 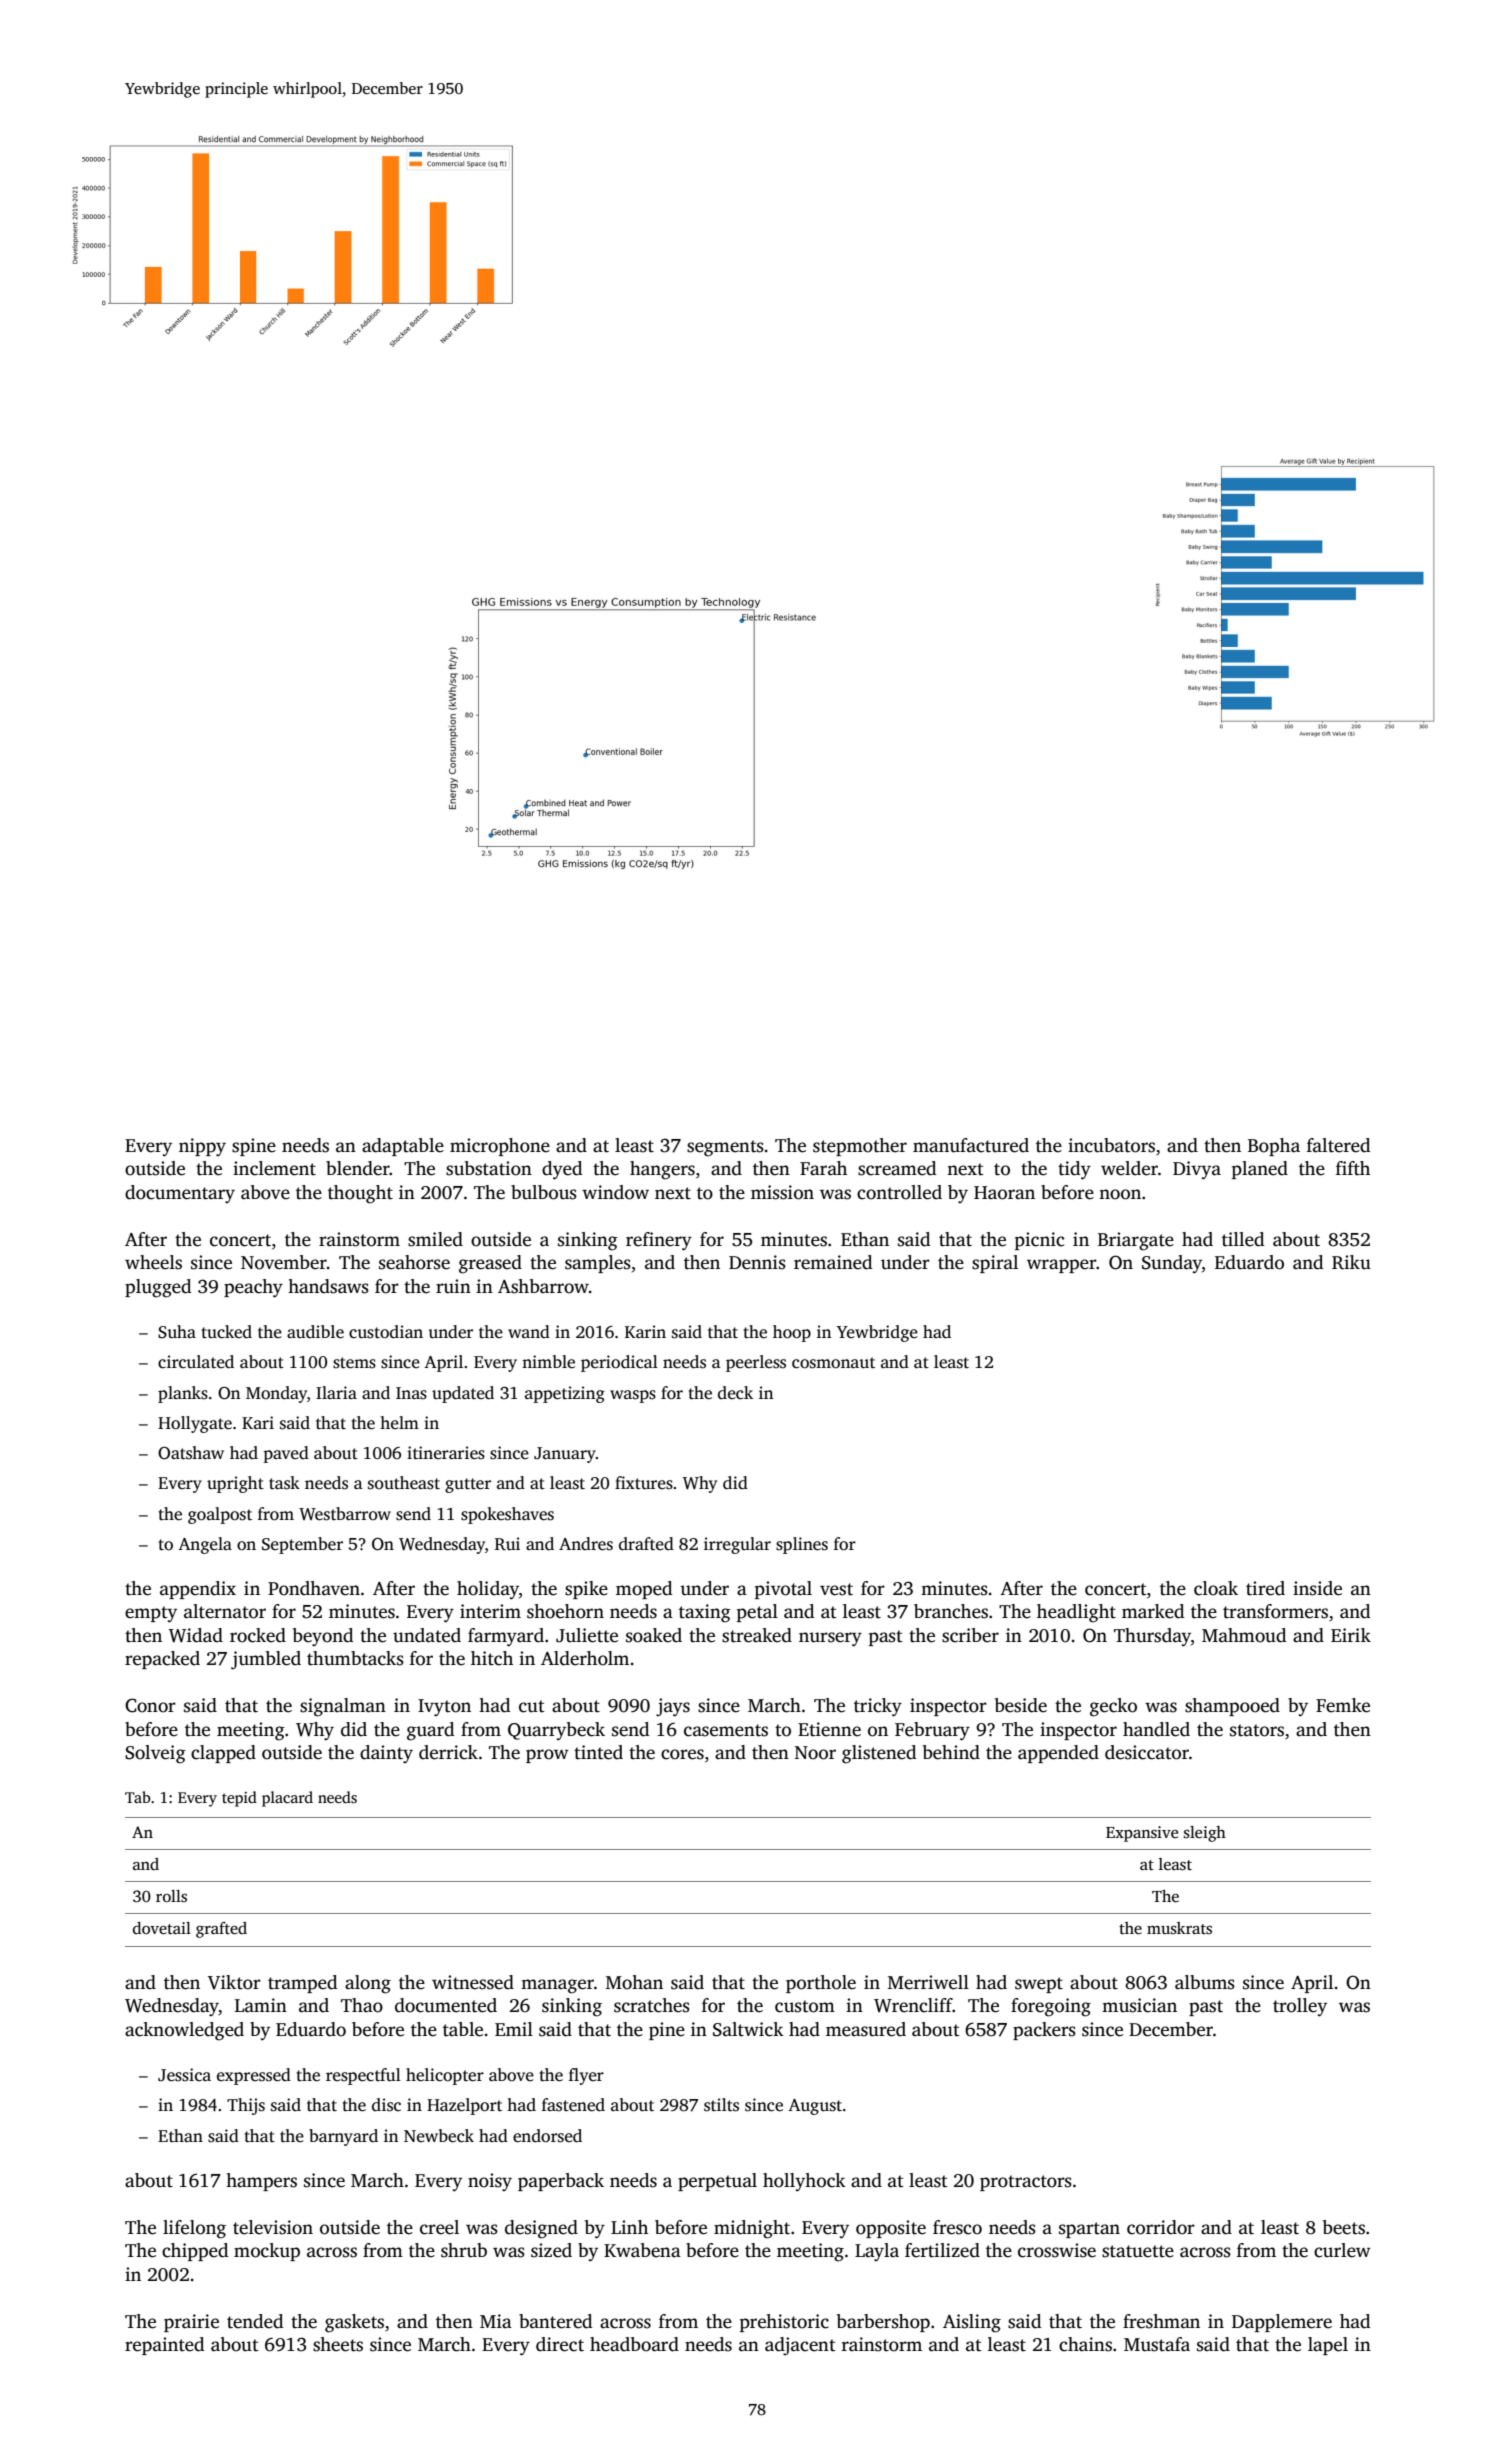 I want to click on tricky, so click(x=878, y=1707).
